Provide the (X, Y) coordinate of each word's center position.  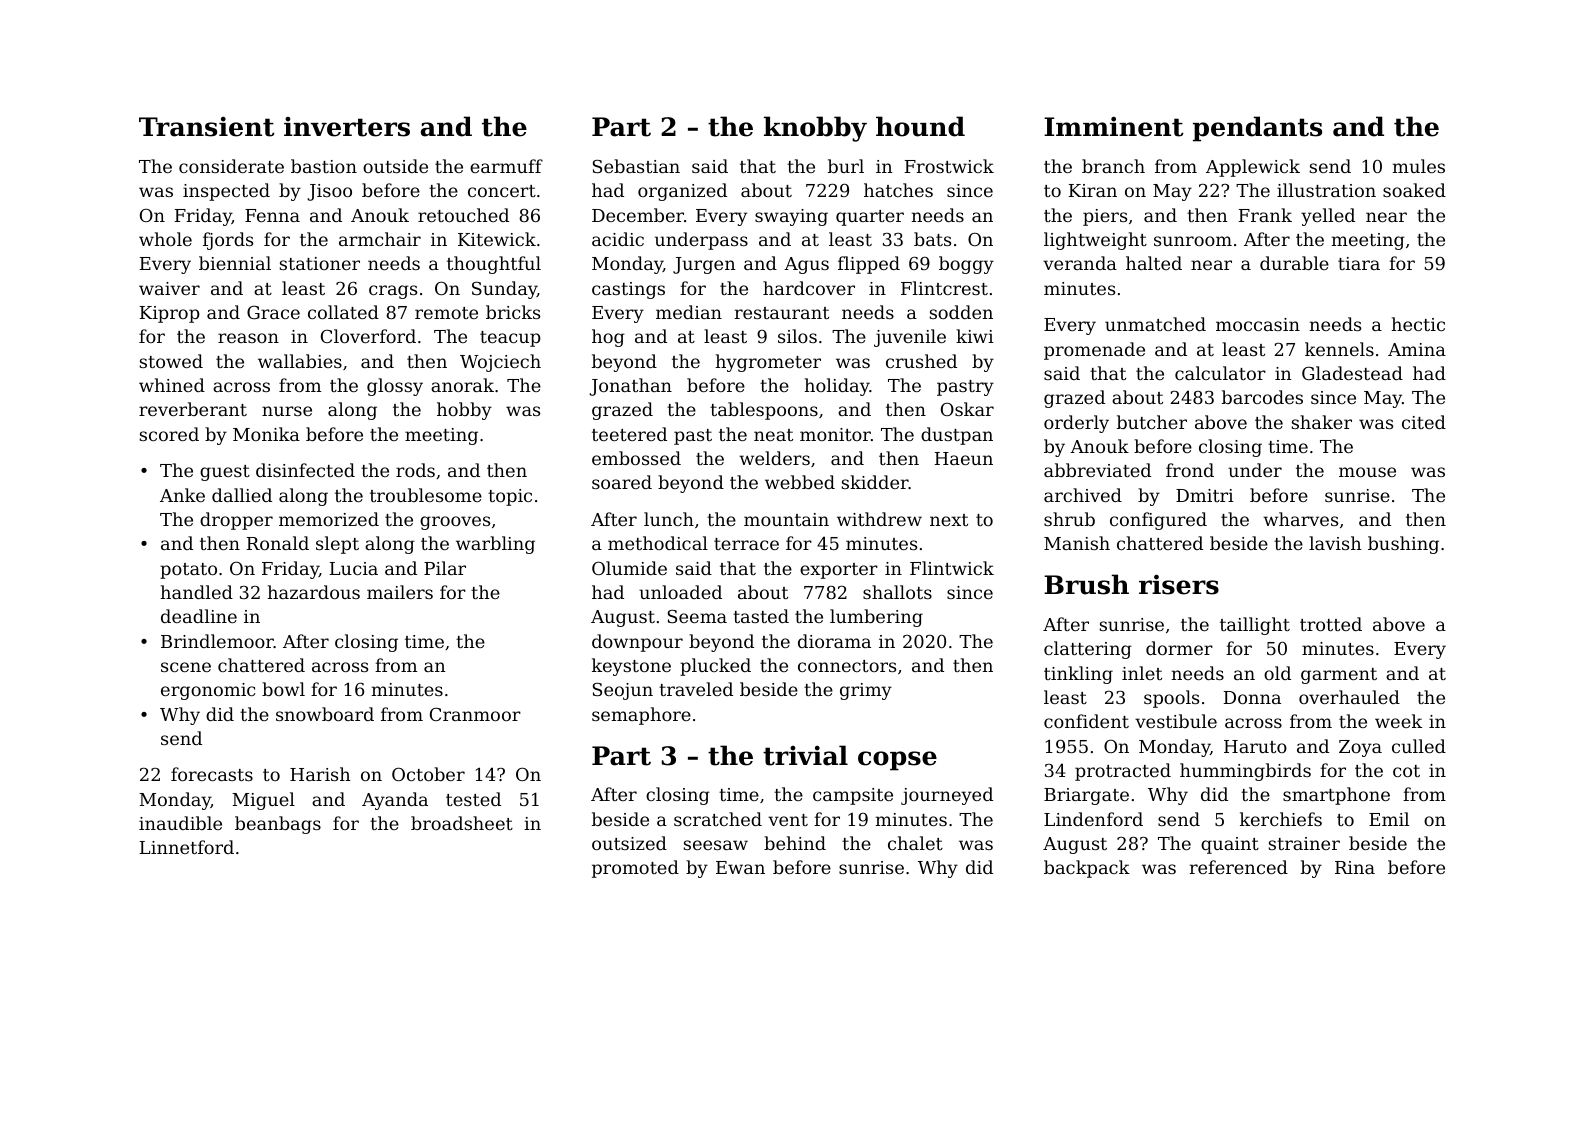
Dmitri (1205, 495)
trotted (1331, 624)
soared (622, 482)
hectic (1418, 324)
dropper (236, 521)
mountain (786, 519)
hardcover (809, 288)
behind (795, 843)
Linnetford (187, 847)
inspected (226, 192)
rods (415, 470)
